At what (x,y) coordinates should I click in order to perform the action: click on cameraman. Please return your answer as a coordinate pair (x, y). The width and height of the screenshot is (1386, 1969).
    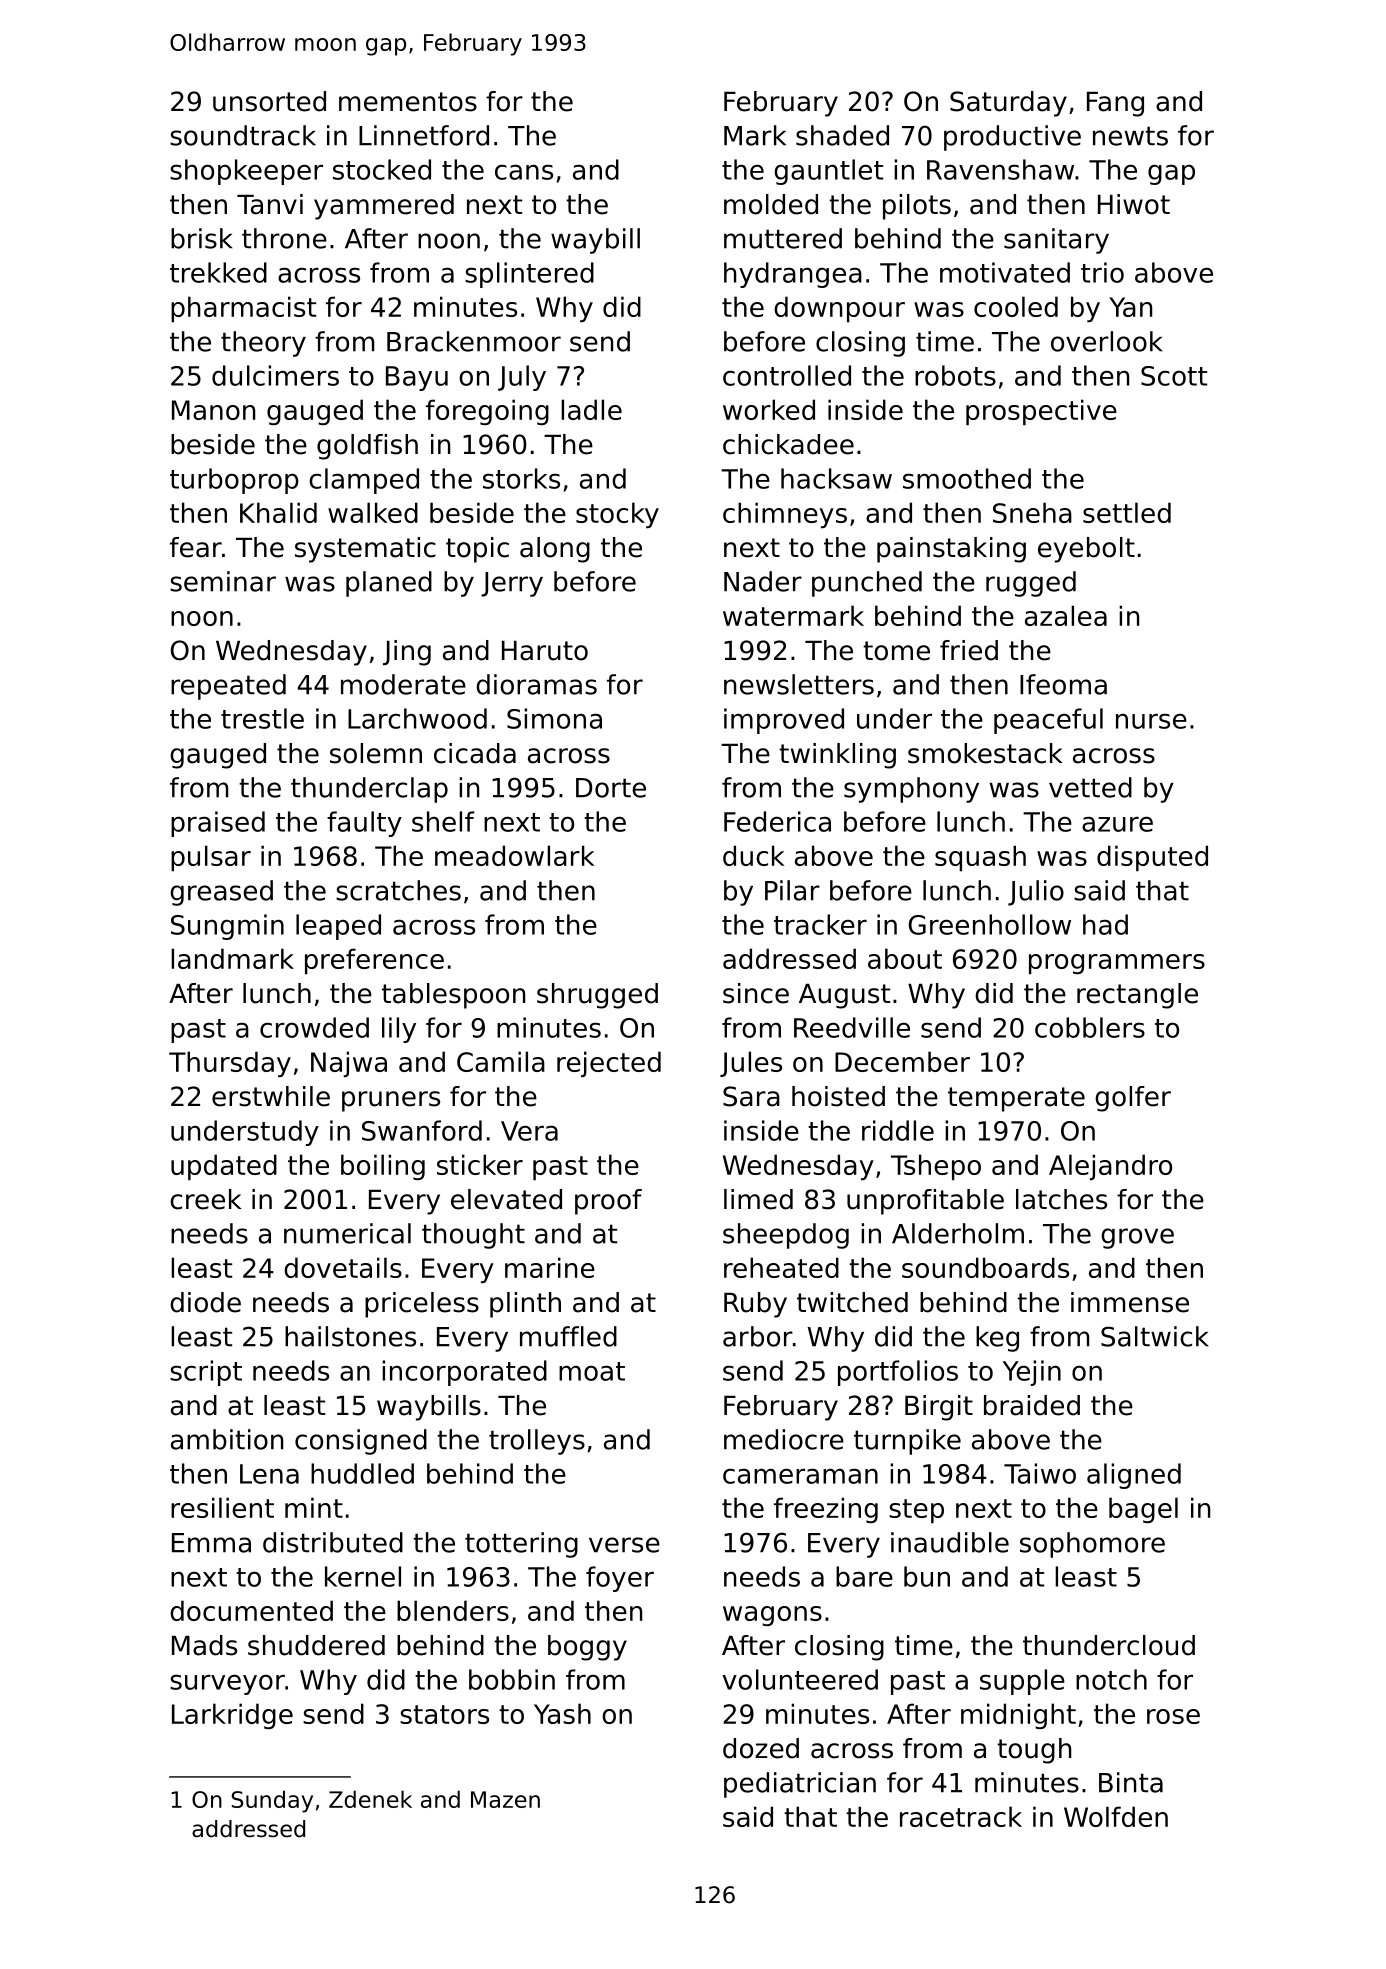
    Looking at the image, I should click on (800, 1476).
